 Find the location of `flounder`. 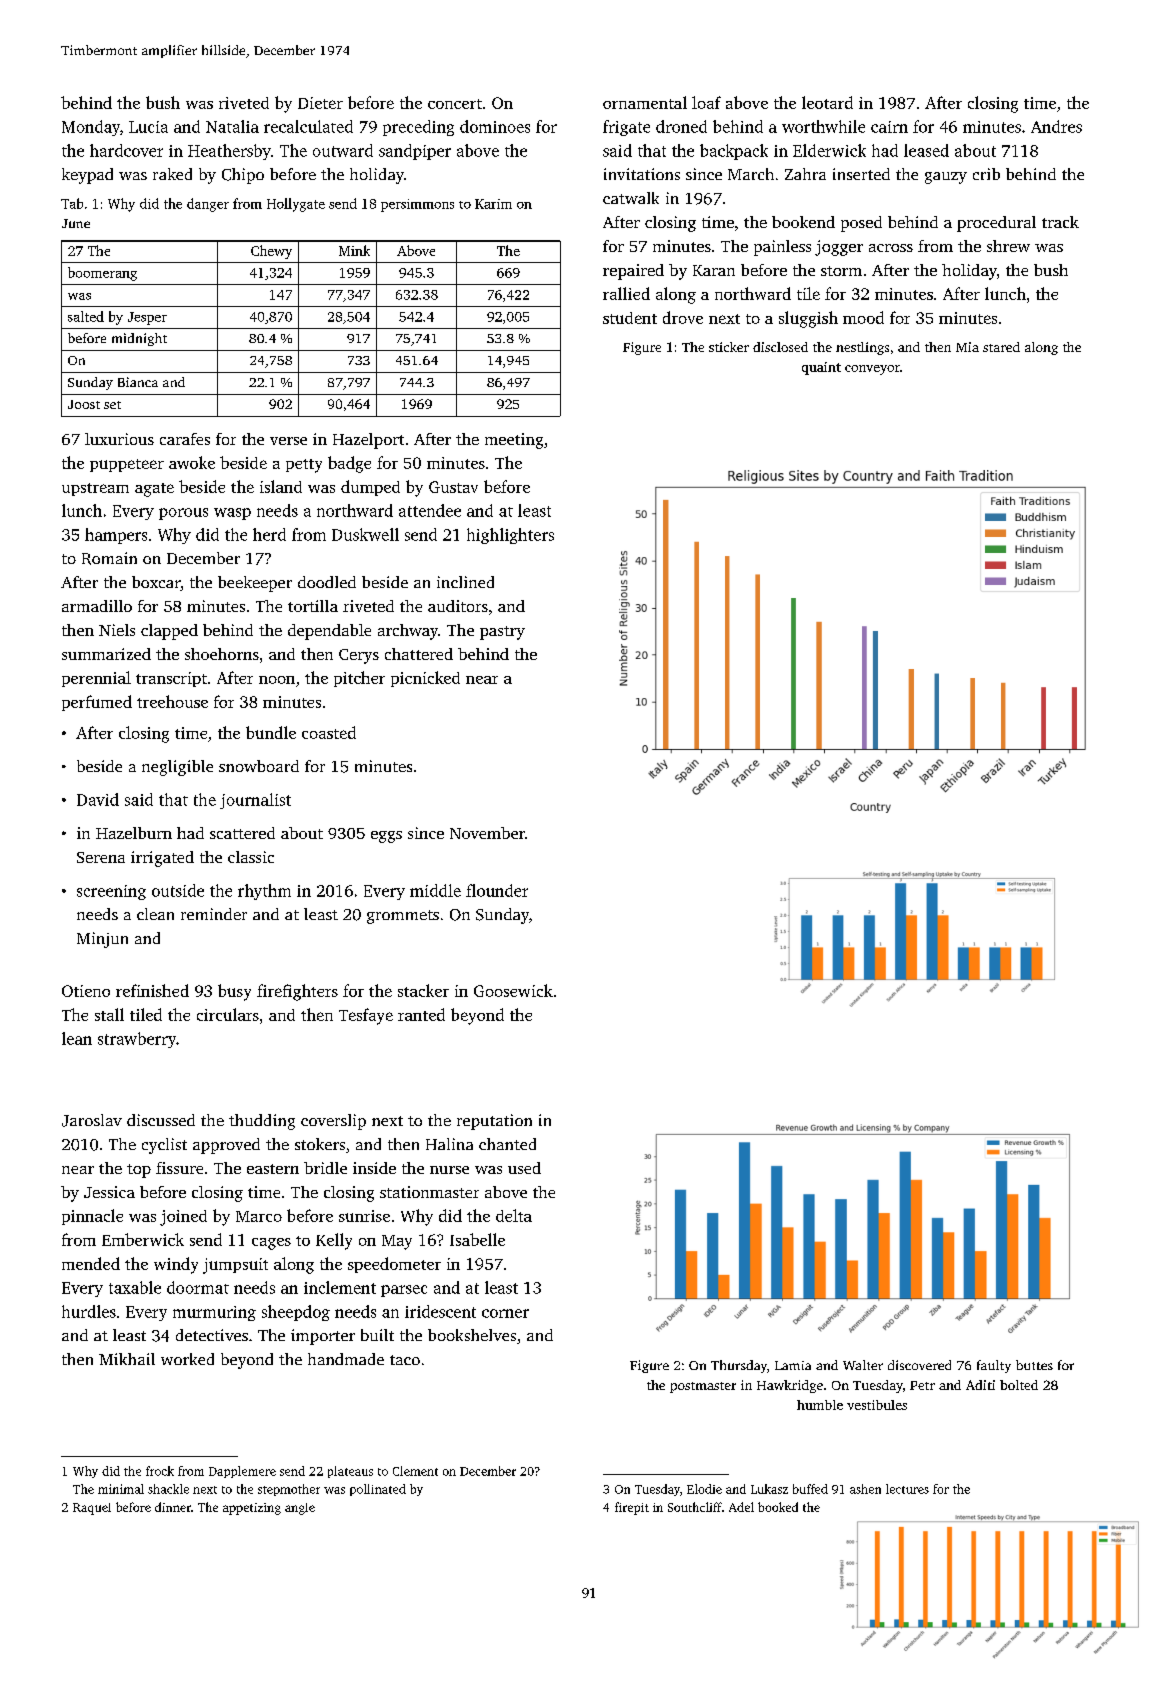

flounder is located at coordinates (497, 890).
